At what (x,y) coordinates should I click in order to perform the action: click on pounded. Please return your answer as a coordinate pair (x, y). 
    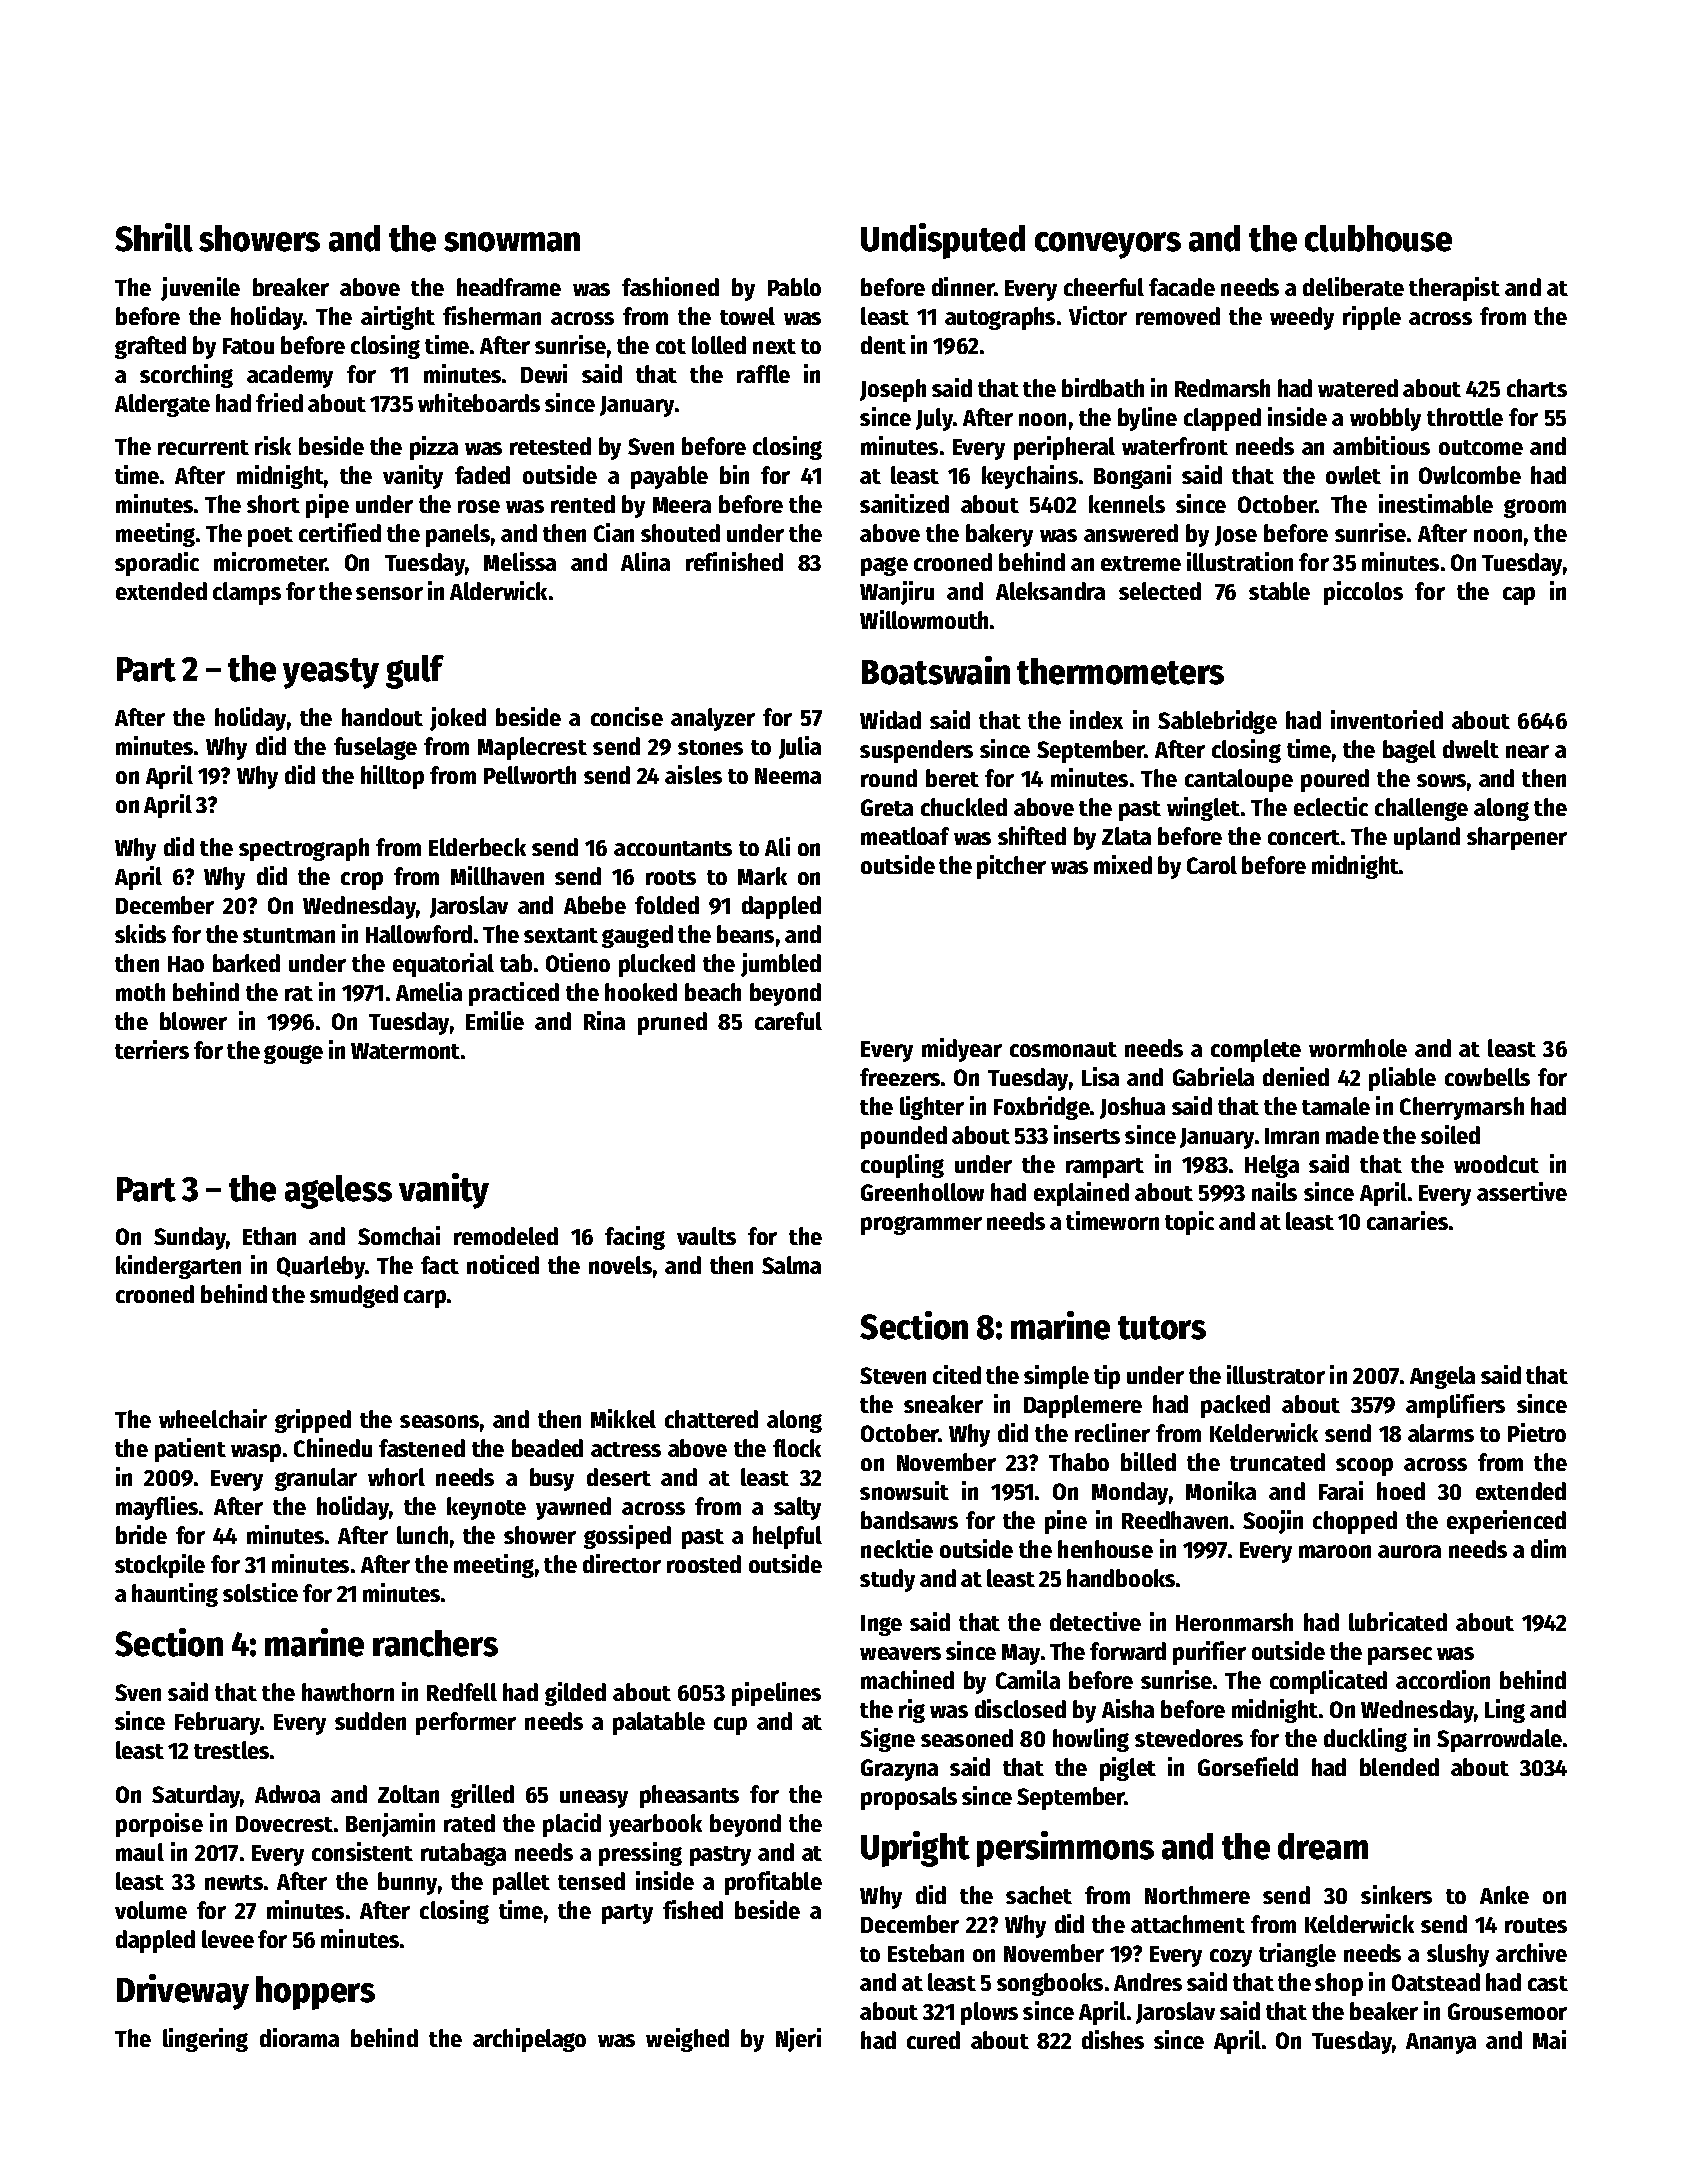
    Looking at the image, I should click on (904, 1137).
